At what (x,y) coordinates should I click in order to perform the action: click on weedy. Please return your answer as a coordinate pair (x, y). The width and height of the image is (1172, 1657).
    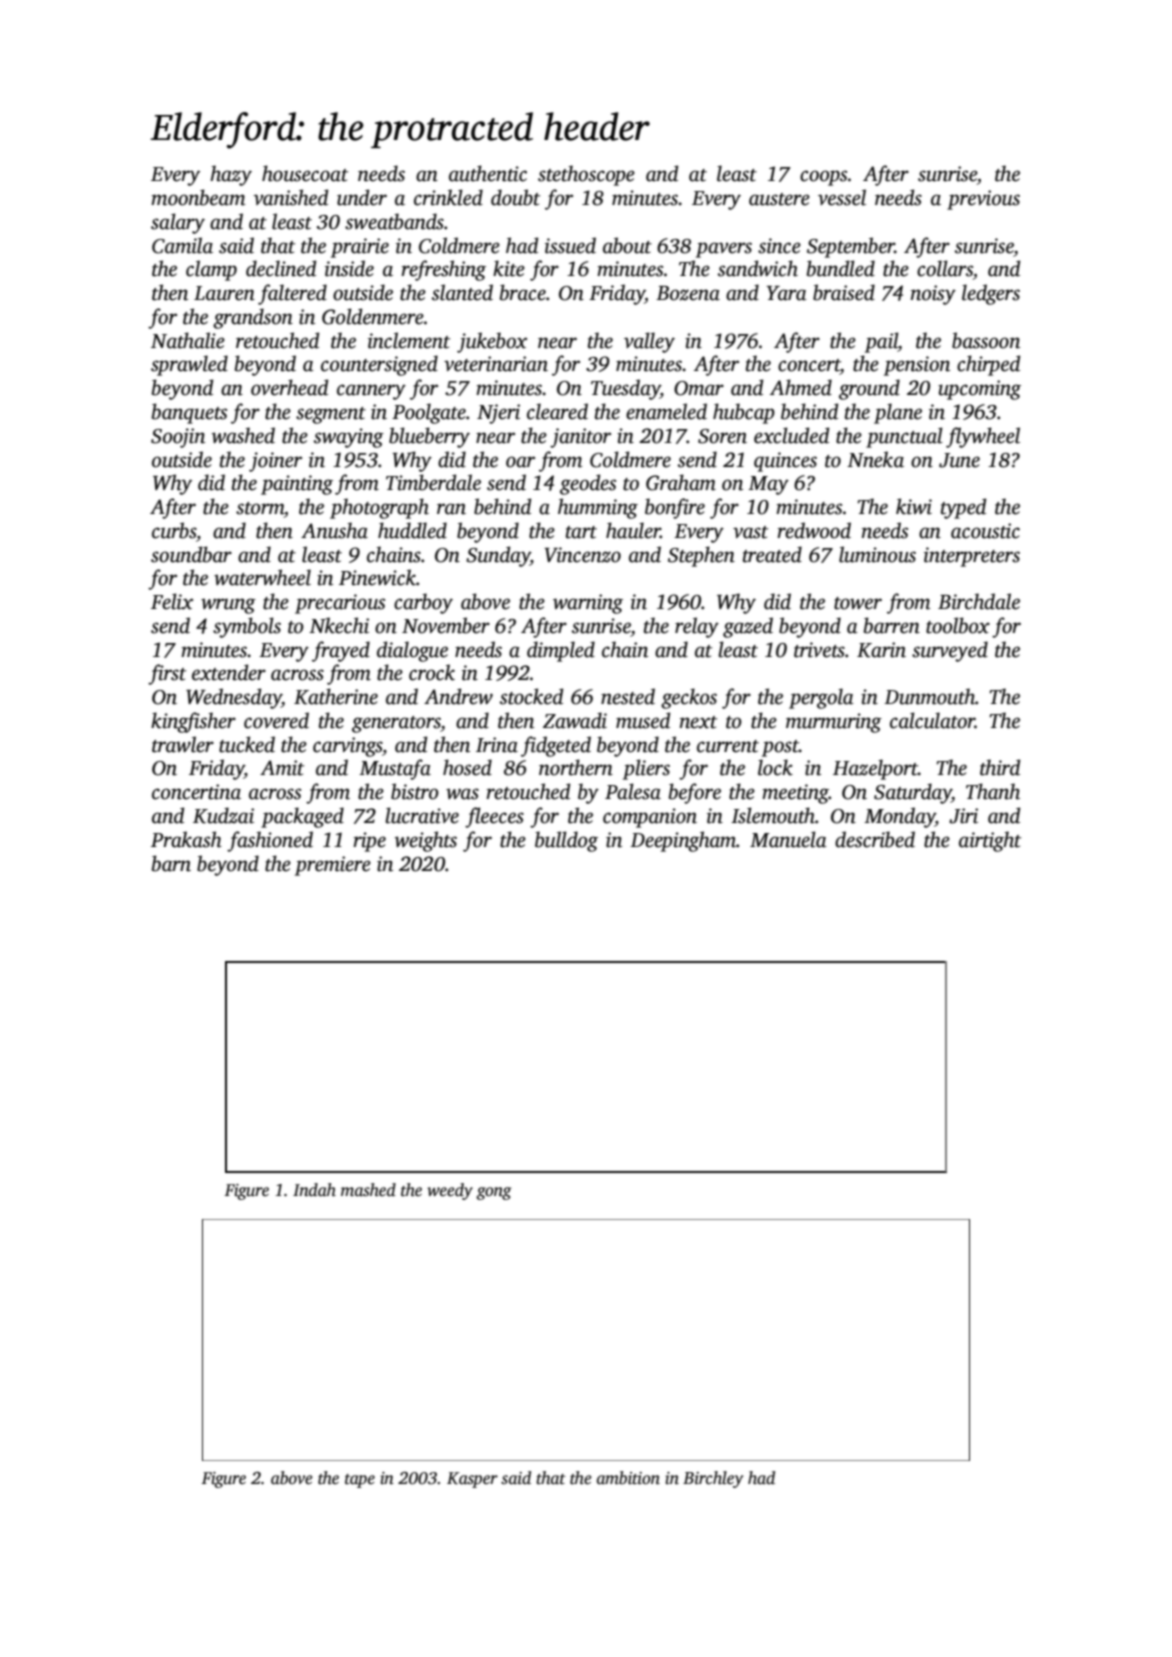
    Looking at the image, I should click on (450, 1191).
